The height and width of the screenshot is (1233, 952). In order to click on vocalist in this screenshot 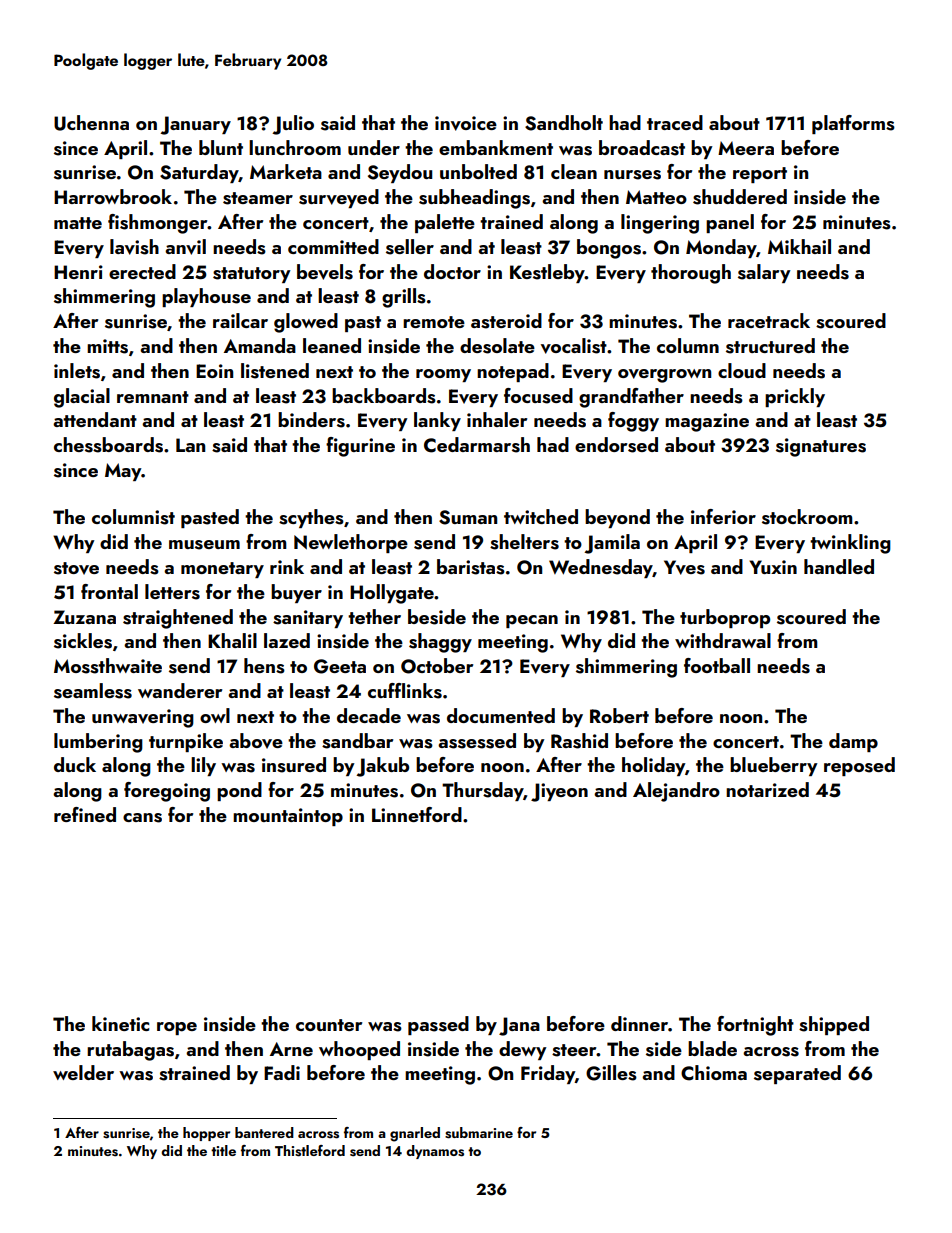, I will do `click(574, 346)`.
